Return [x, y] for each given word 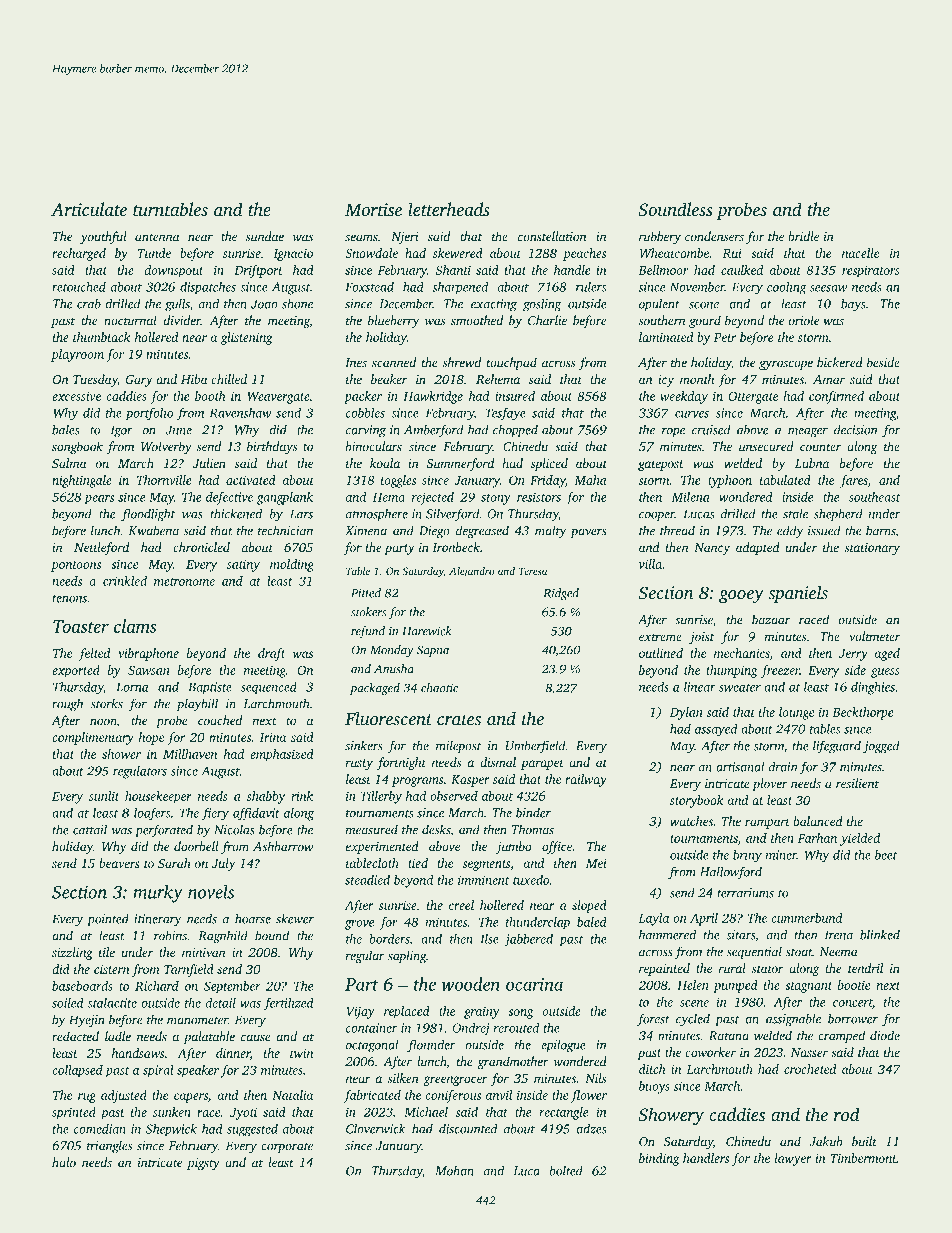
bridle [803, 236]
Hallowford [731, 873]
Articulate [89, 209]
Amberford [434, 431]
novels [211, 892]
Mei [596, 863]
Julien [209, 463]
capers [191, 1098]
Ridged [561, 594]
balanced [818, 821]
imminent [483, 880]
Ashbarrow [283, 846]
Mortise [373, 209]
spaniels [798, 594]
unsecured [766, 446]
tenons [69, 599]
